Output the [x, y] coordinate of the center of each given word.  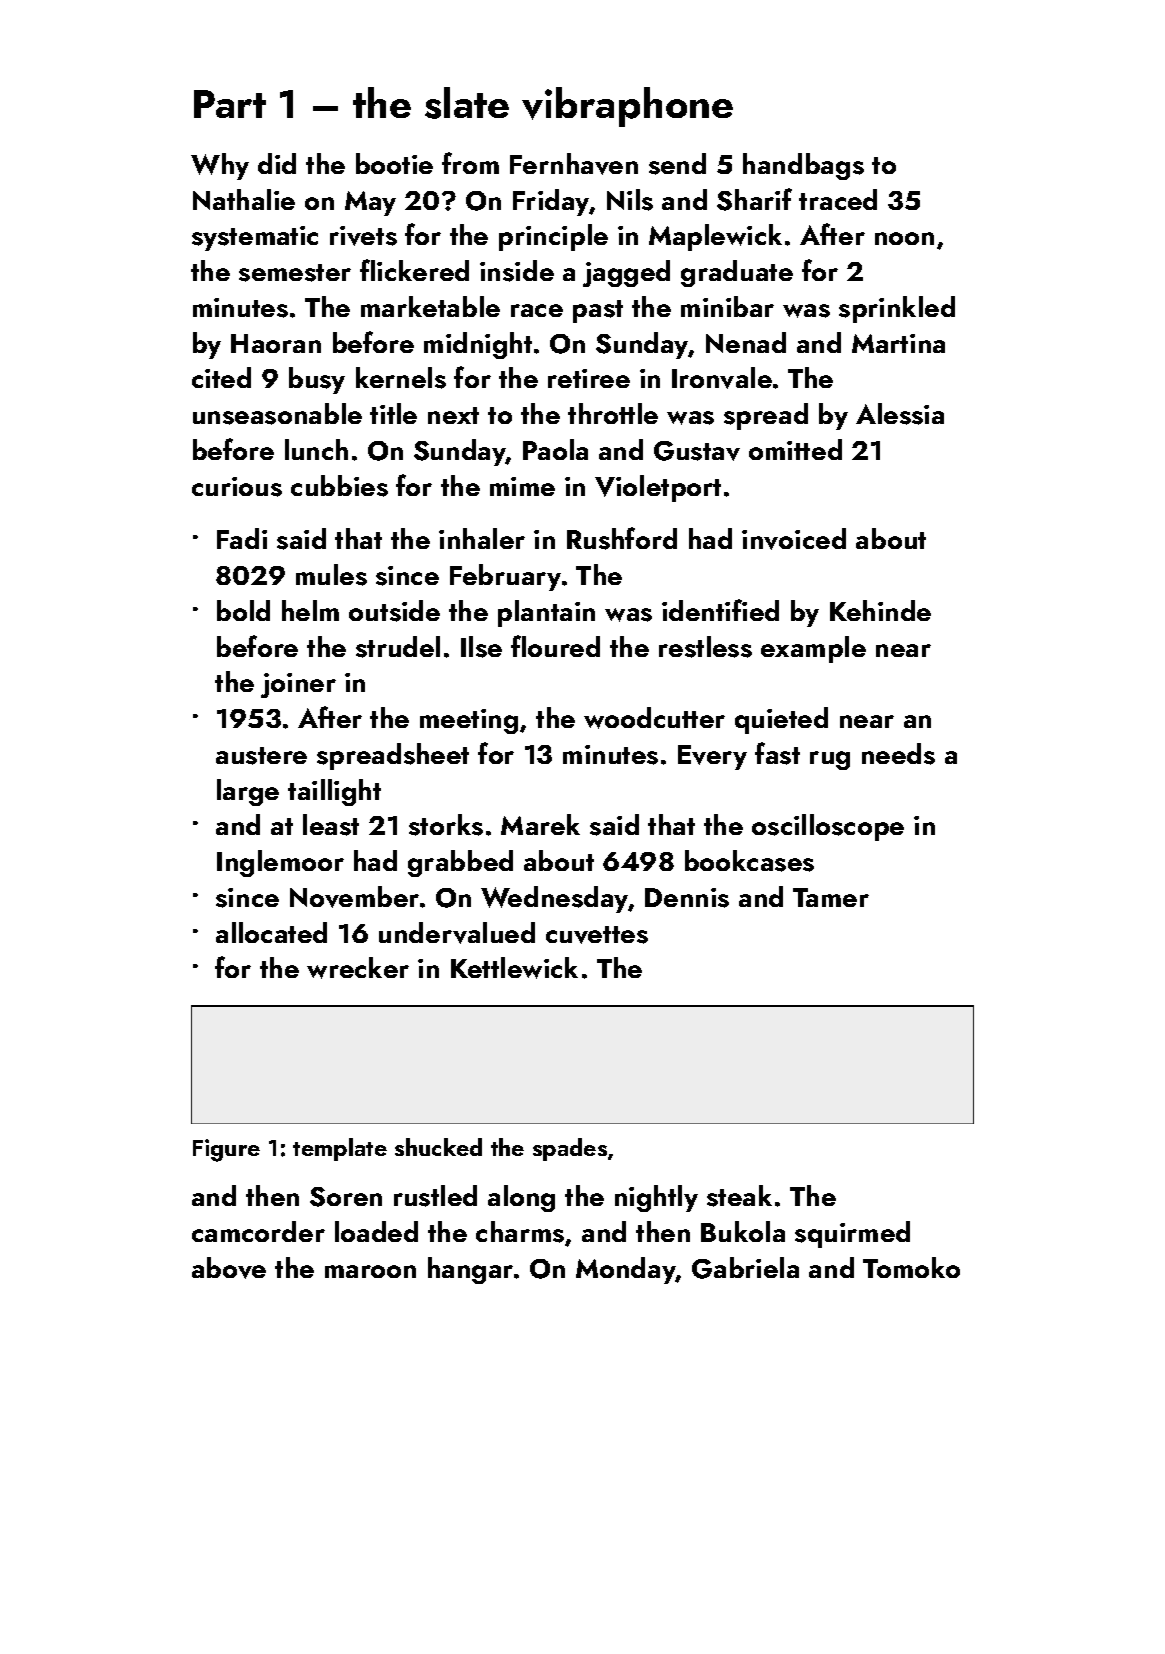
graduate [737, 273]
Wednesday [554, 899]
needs [898, 754]
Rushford [622, 538]
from [470, 163]
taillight [334, 792]
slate [467, 103]
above [229, 1268]
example [813, 649]
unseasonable [277, 414]
